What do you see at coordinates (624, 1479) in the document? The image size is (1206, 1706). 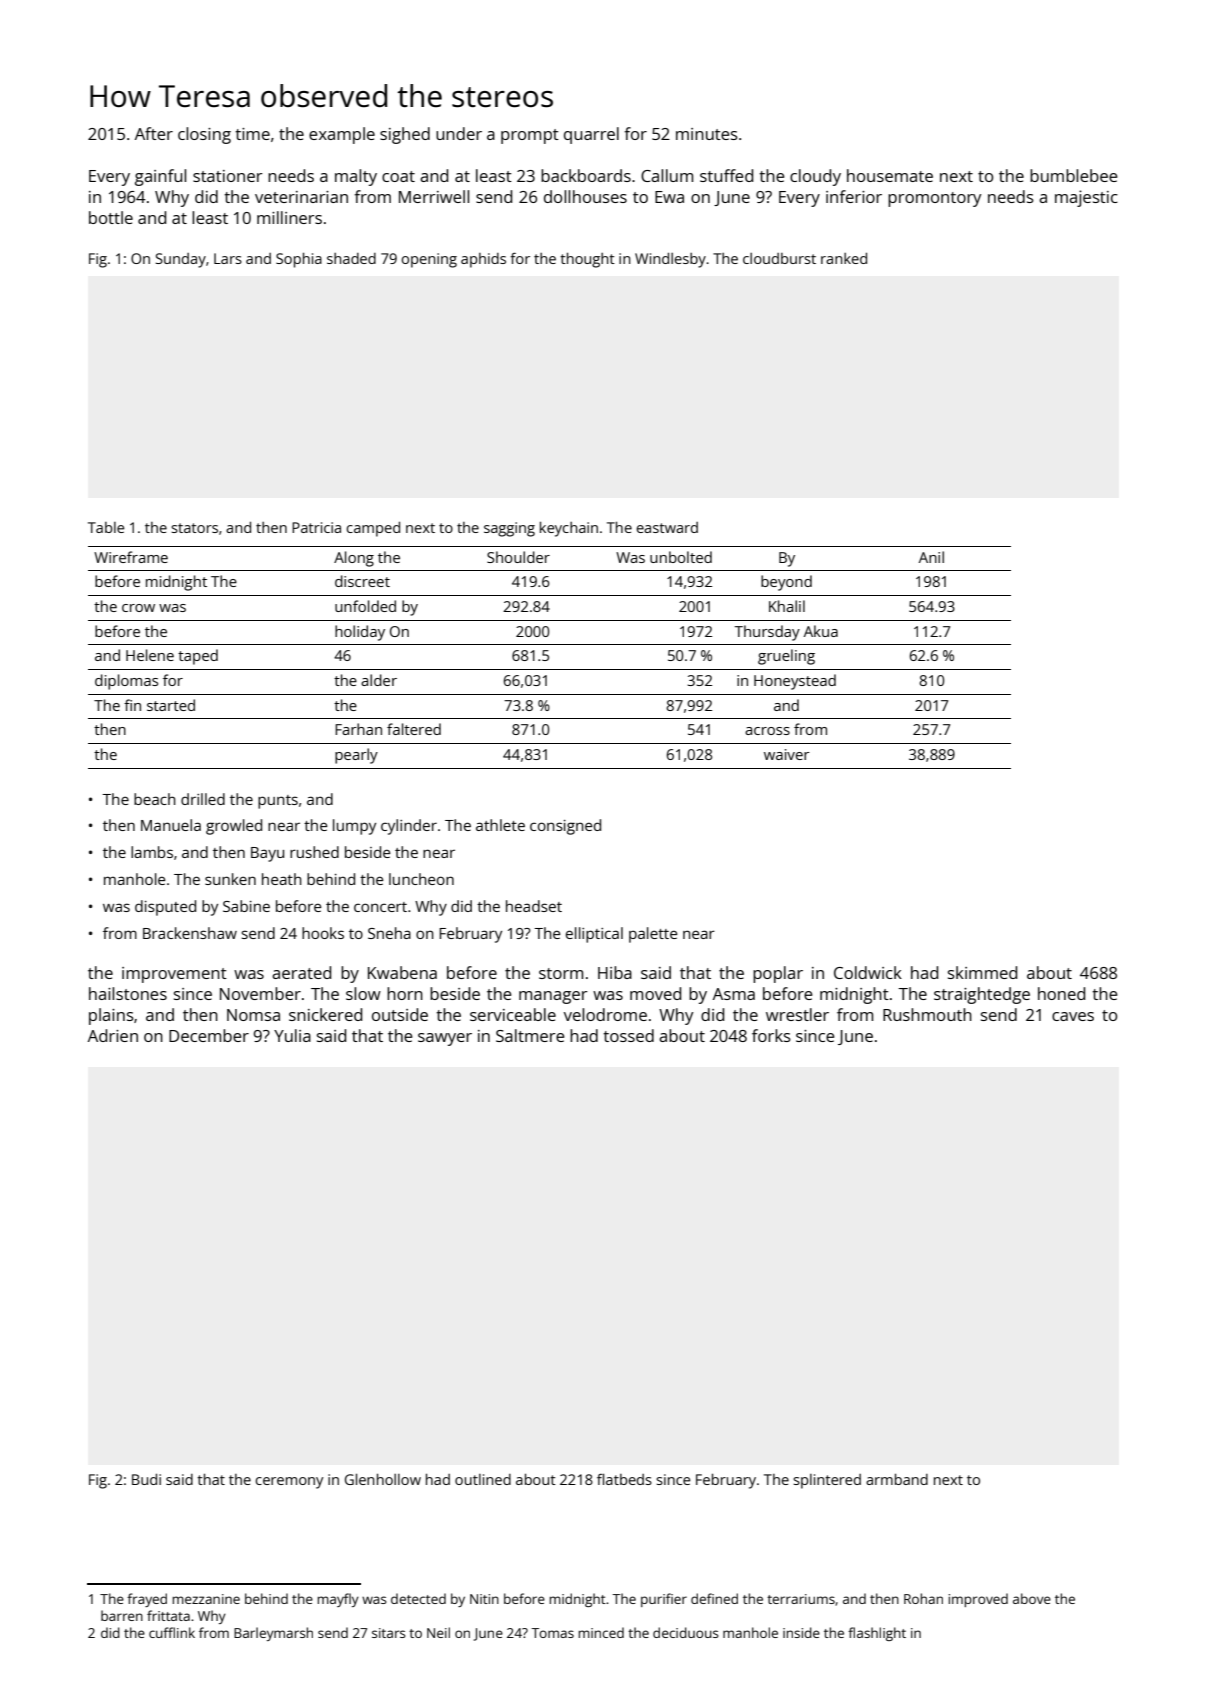 I see `flatbeds` at bounding box center [624, 1479].
